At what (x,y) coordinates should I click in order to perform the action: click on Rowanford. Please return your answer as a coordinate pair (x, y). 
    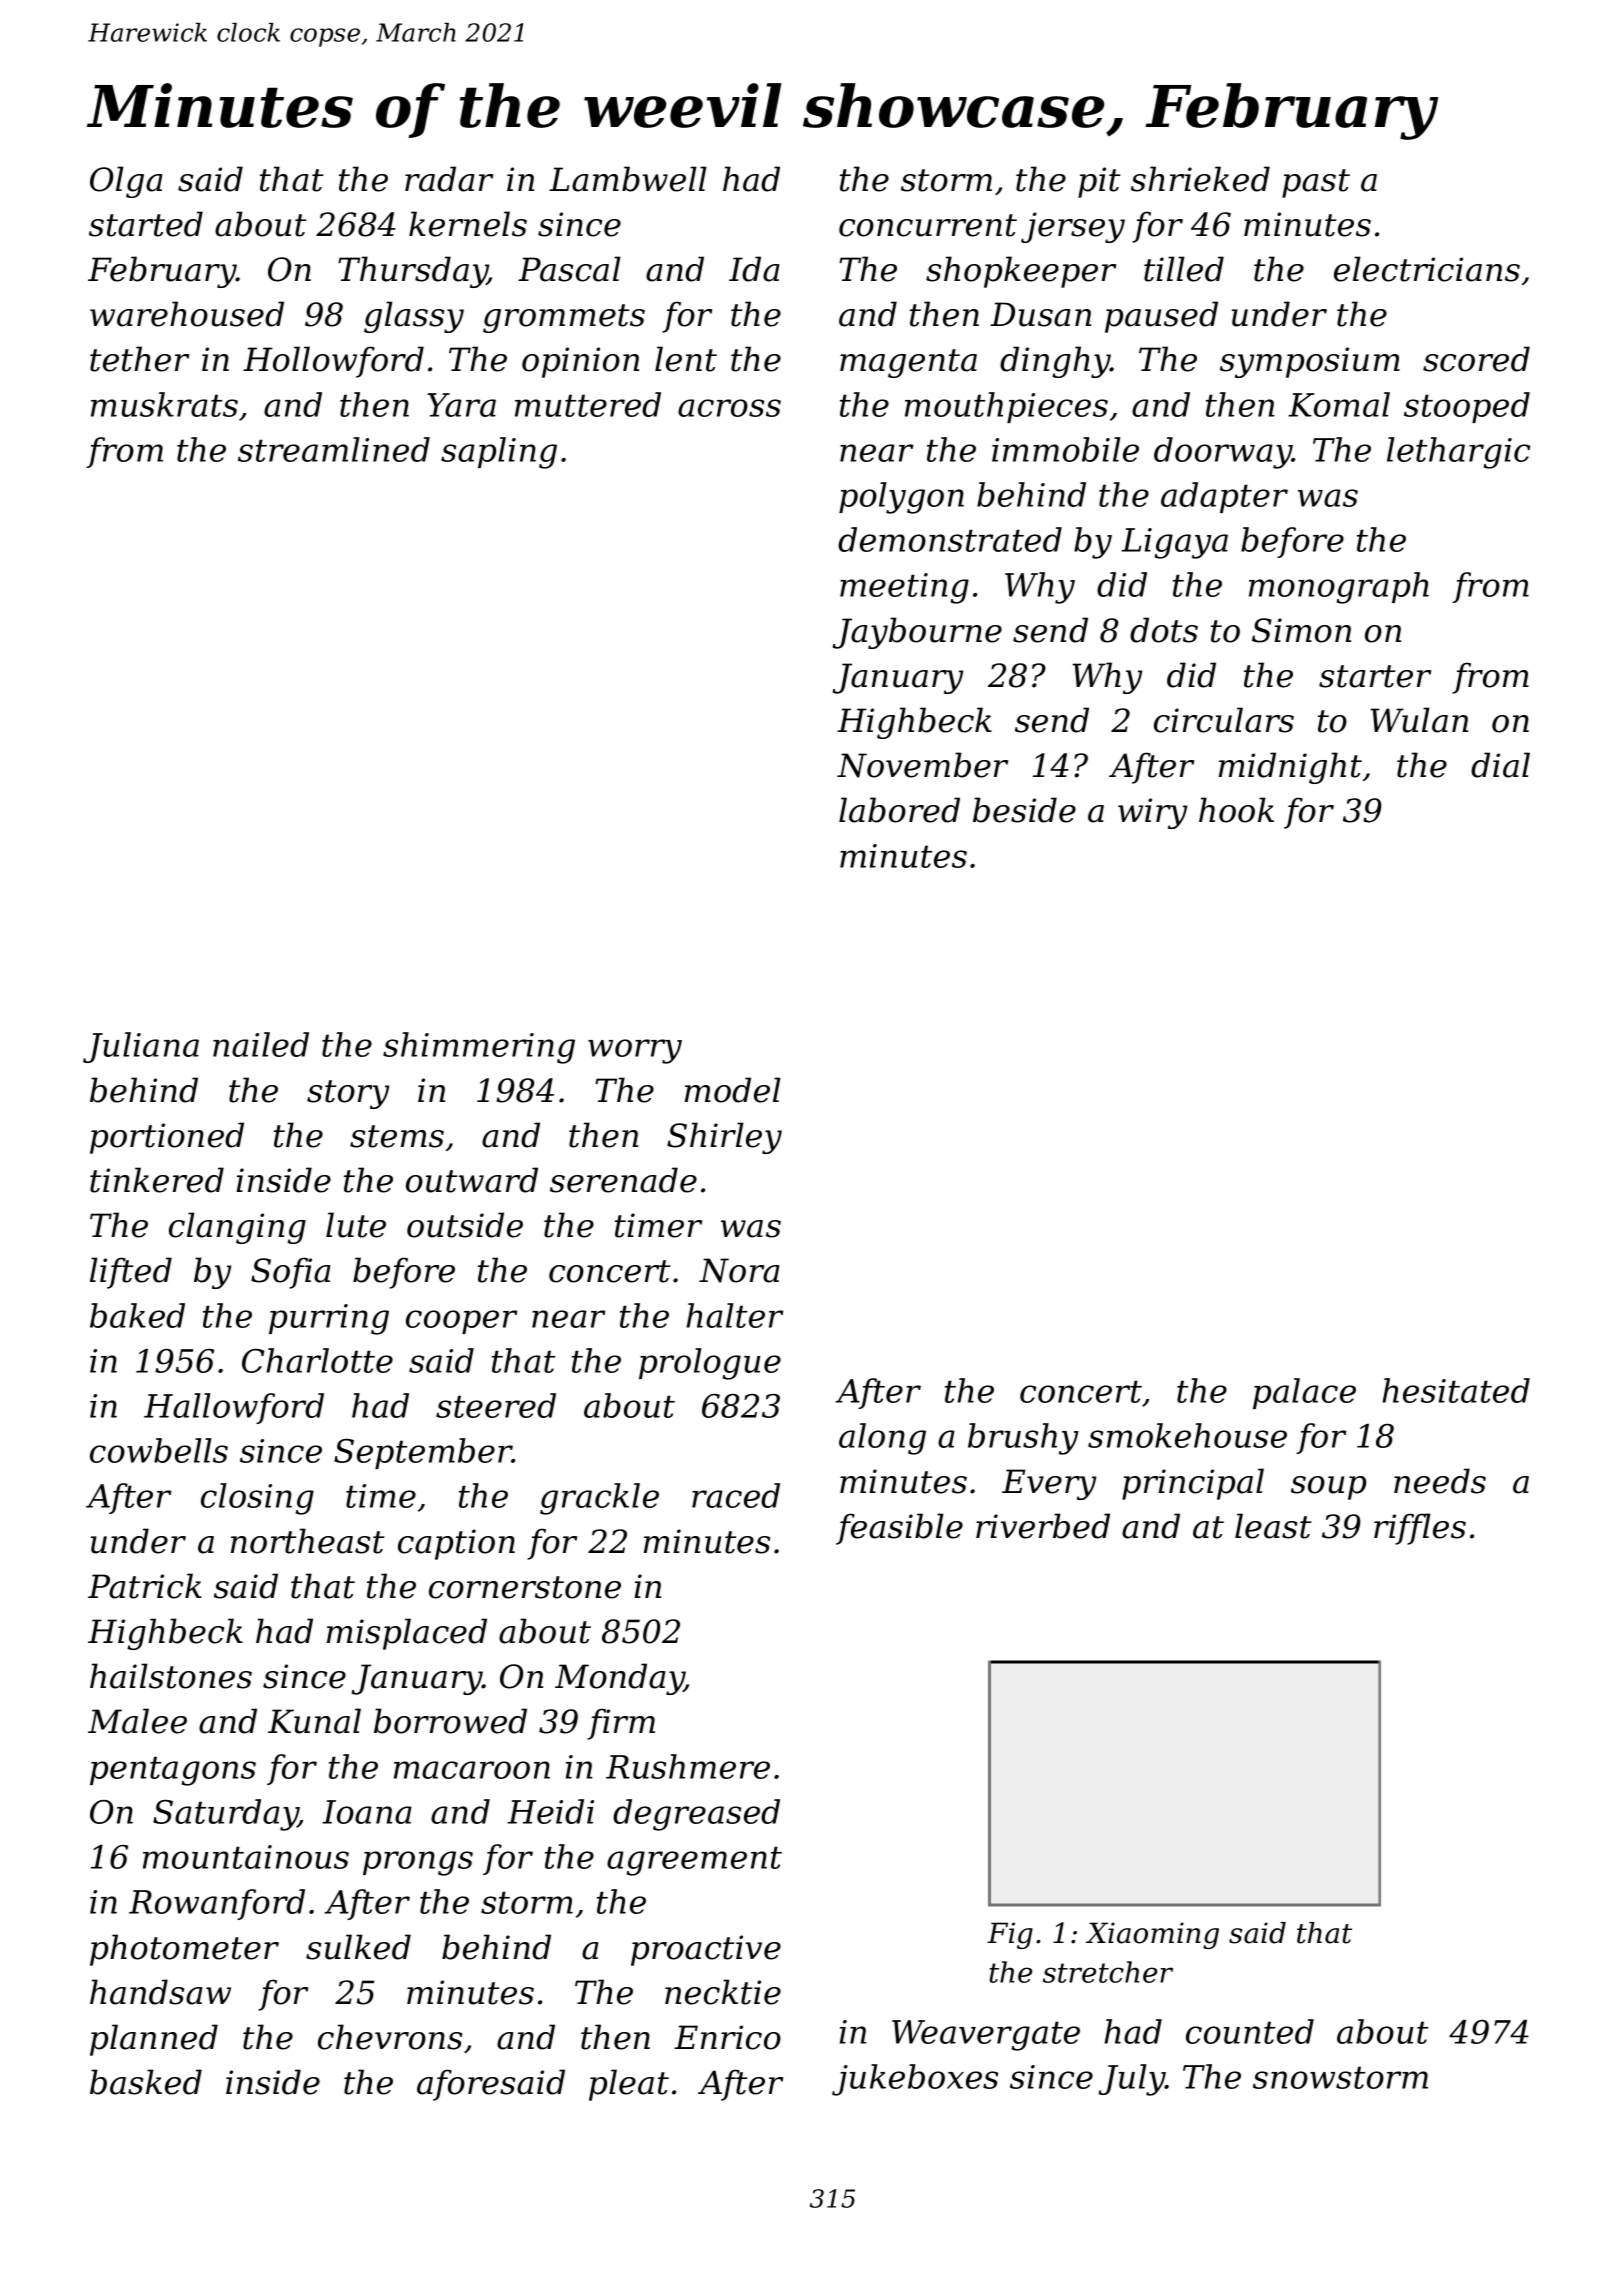
    Looking at the image, I should click on (217, 1904).
